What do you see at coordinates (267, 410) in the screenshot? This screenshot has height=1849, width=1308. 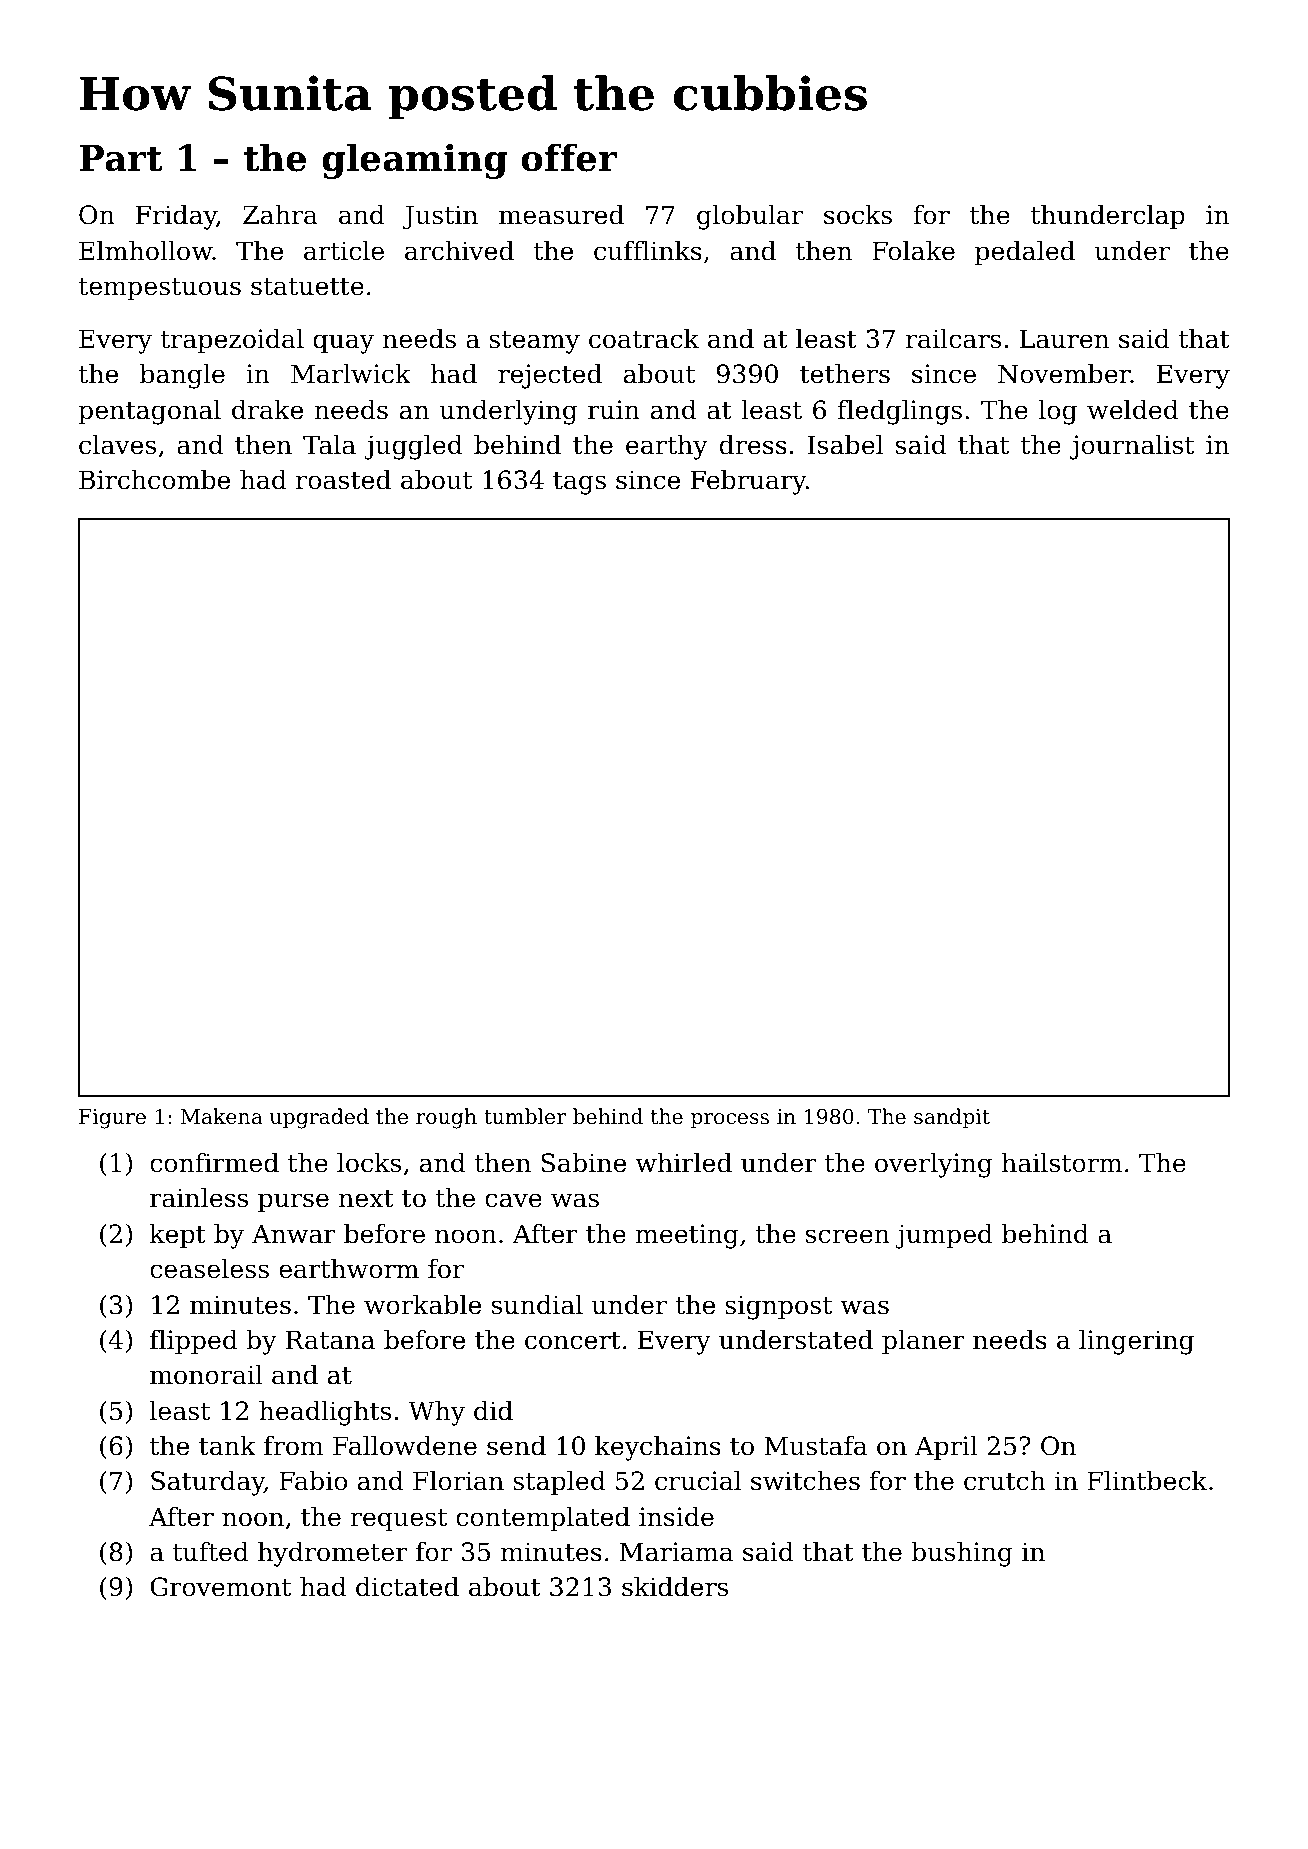 I see `drake` at bounding box center [267, 410].
